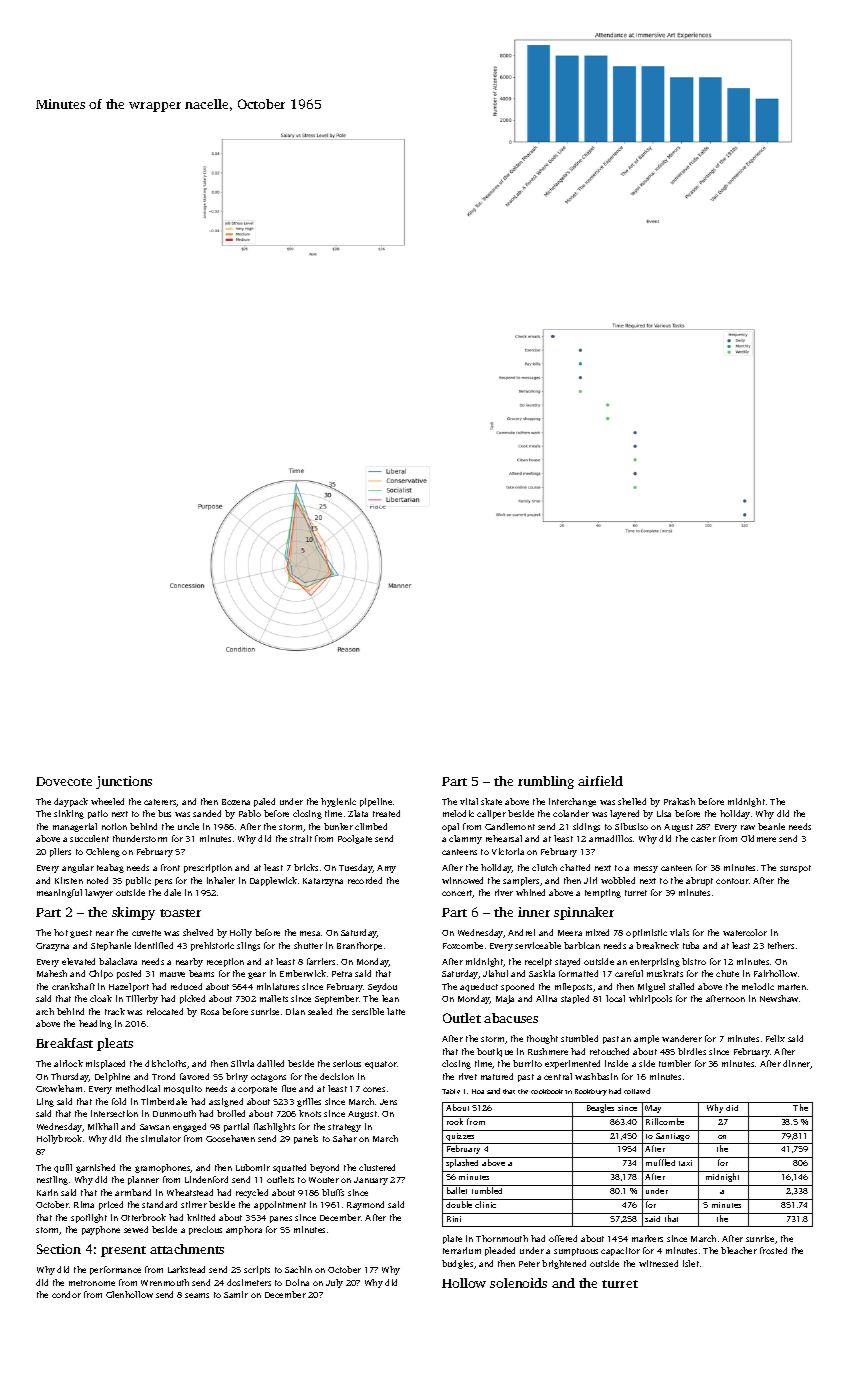  Describe the element at coordinates (521, 932) in the screenshot. I see `Andrei` at that location.
